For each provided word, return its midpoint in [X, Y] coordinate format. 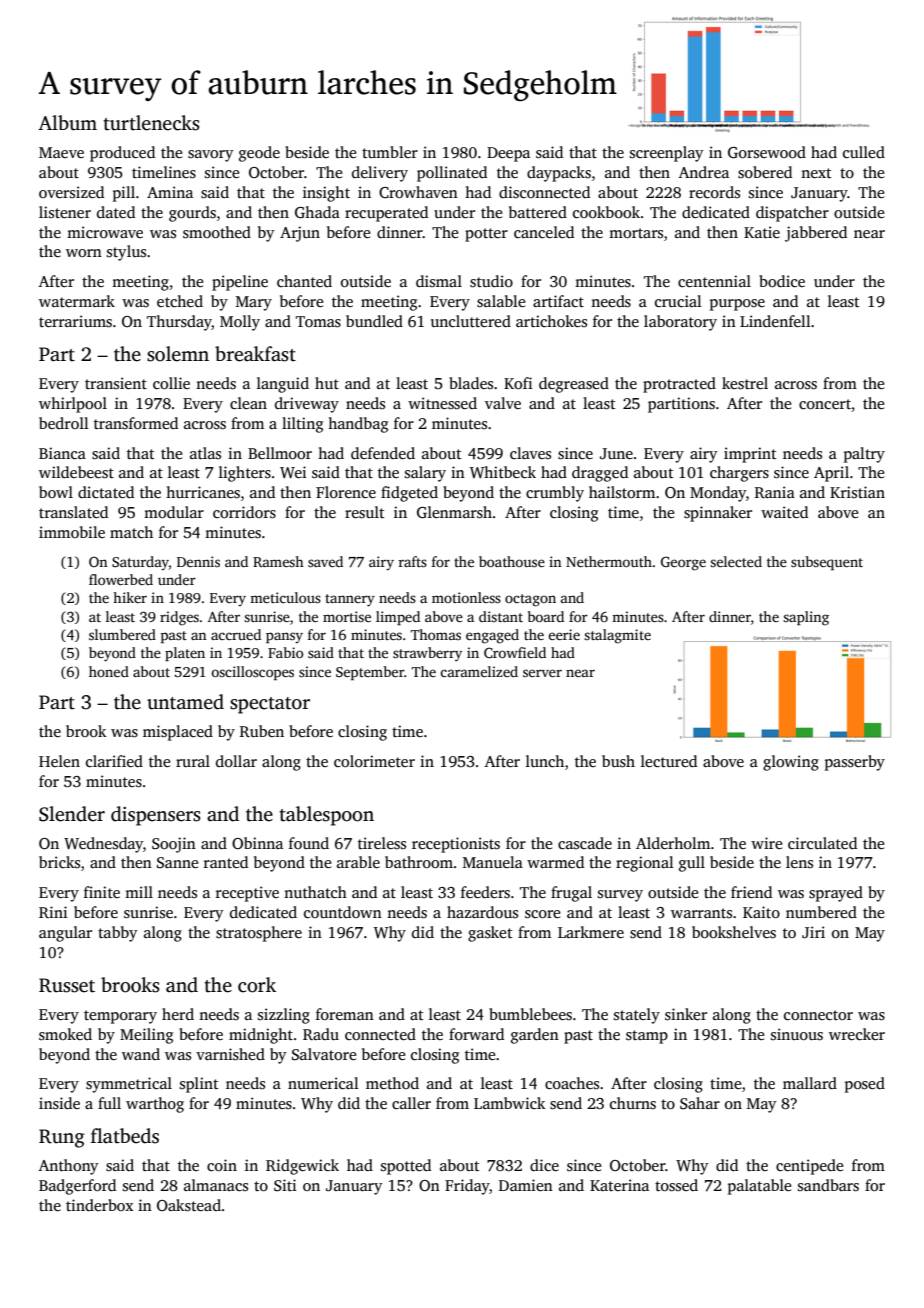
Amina [170, 192]
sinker [686, 1014]
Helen [59, 761]
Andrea [704, 172]
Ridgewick [302, 1167]
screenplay [667, 154]
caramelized [479, 671]
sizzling [284, 1016]
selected [736, 561]
